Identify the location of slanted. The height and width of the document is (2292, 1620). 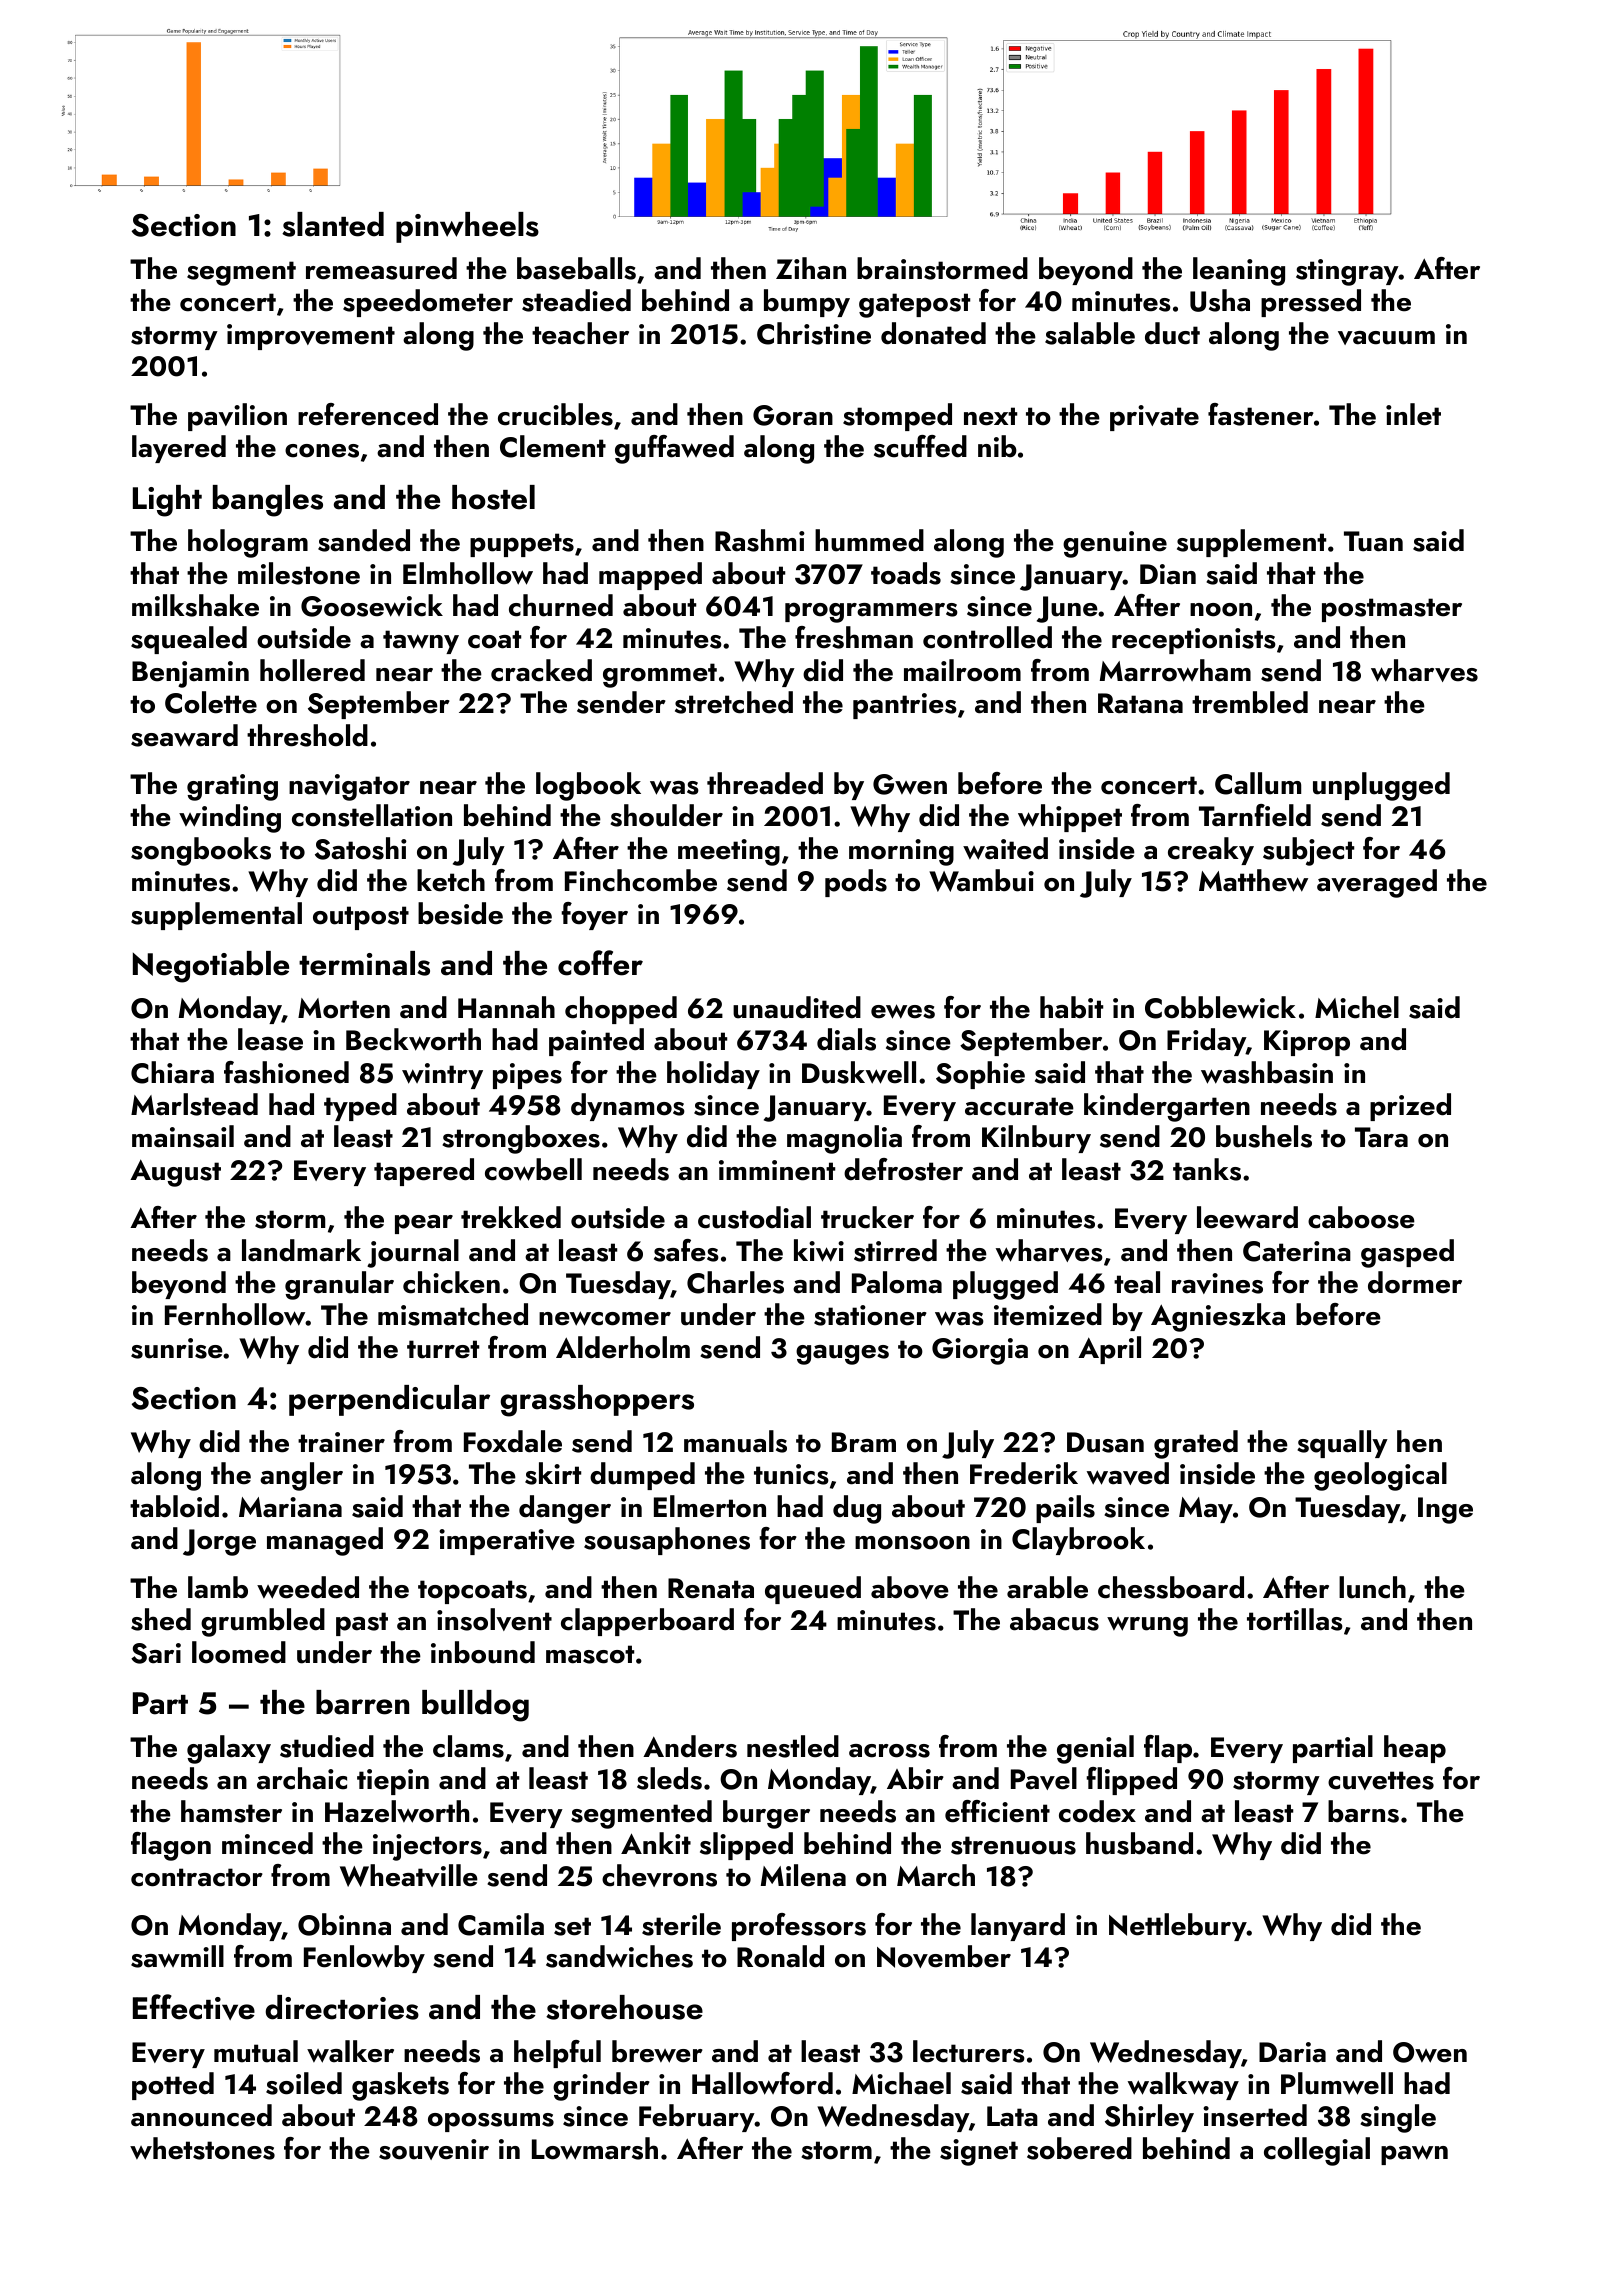
(333, 224).
